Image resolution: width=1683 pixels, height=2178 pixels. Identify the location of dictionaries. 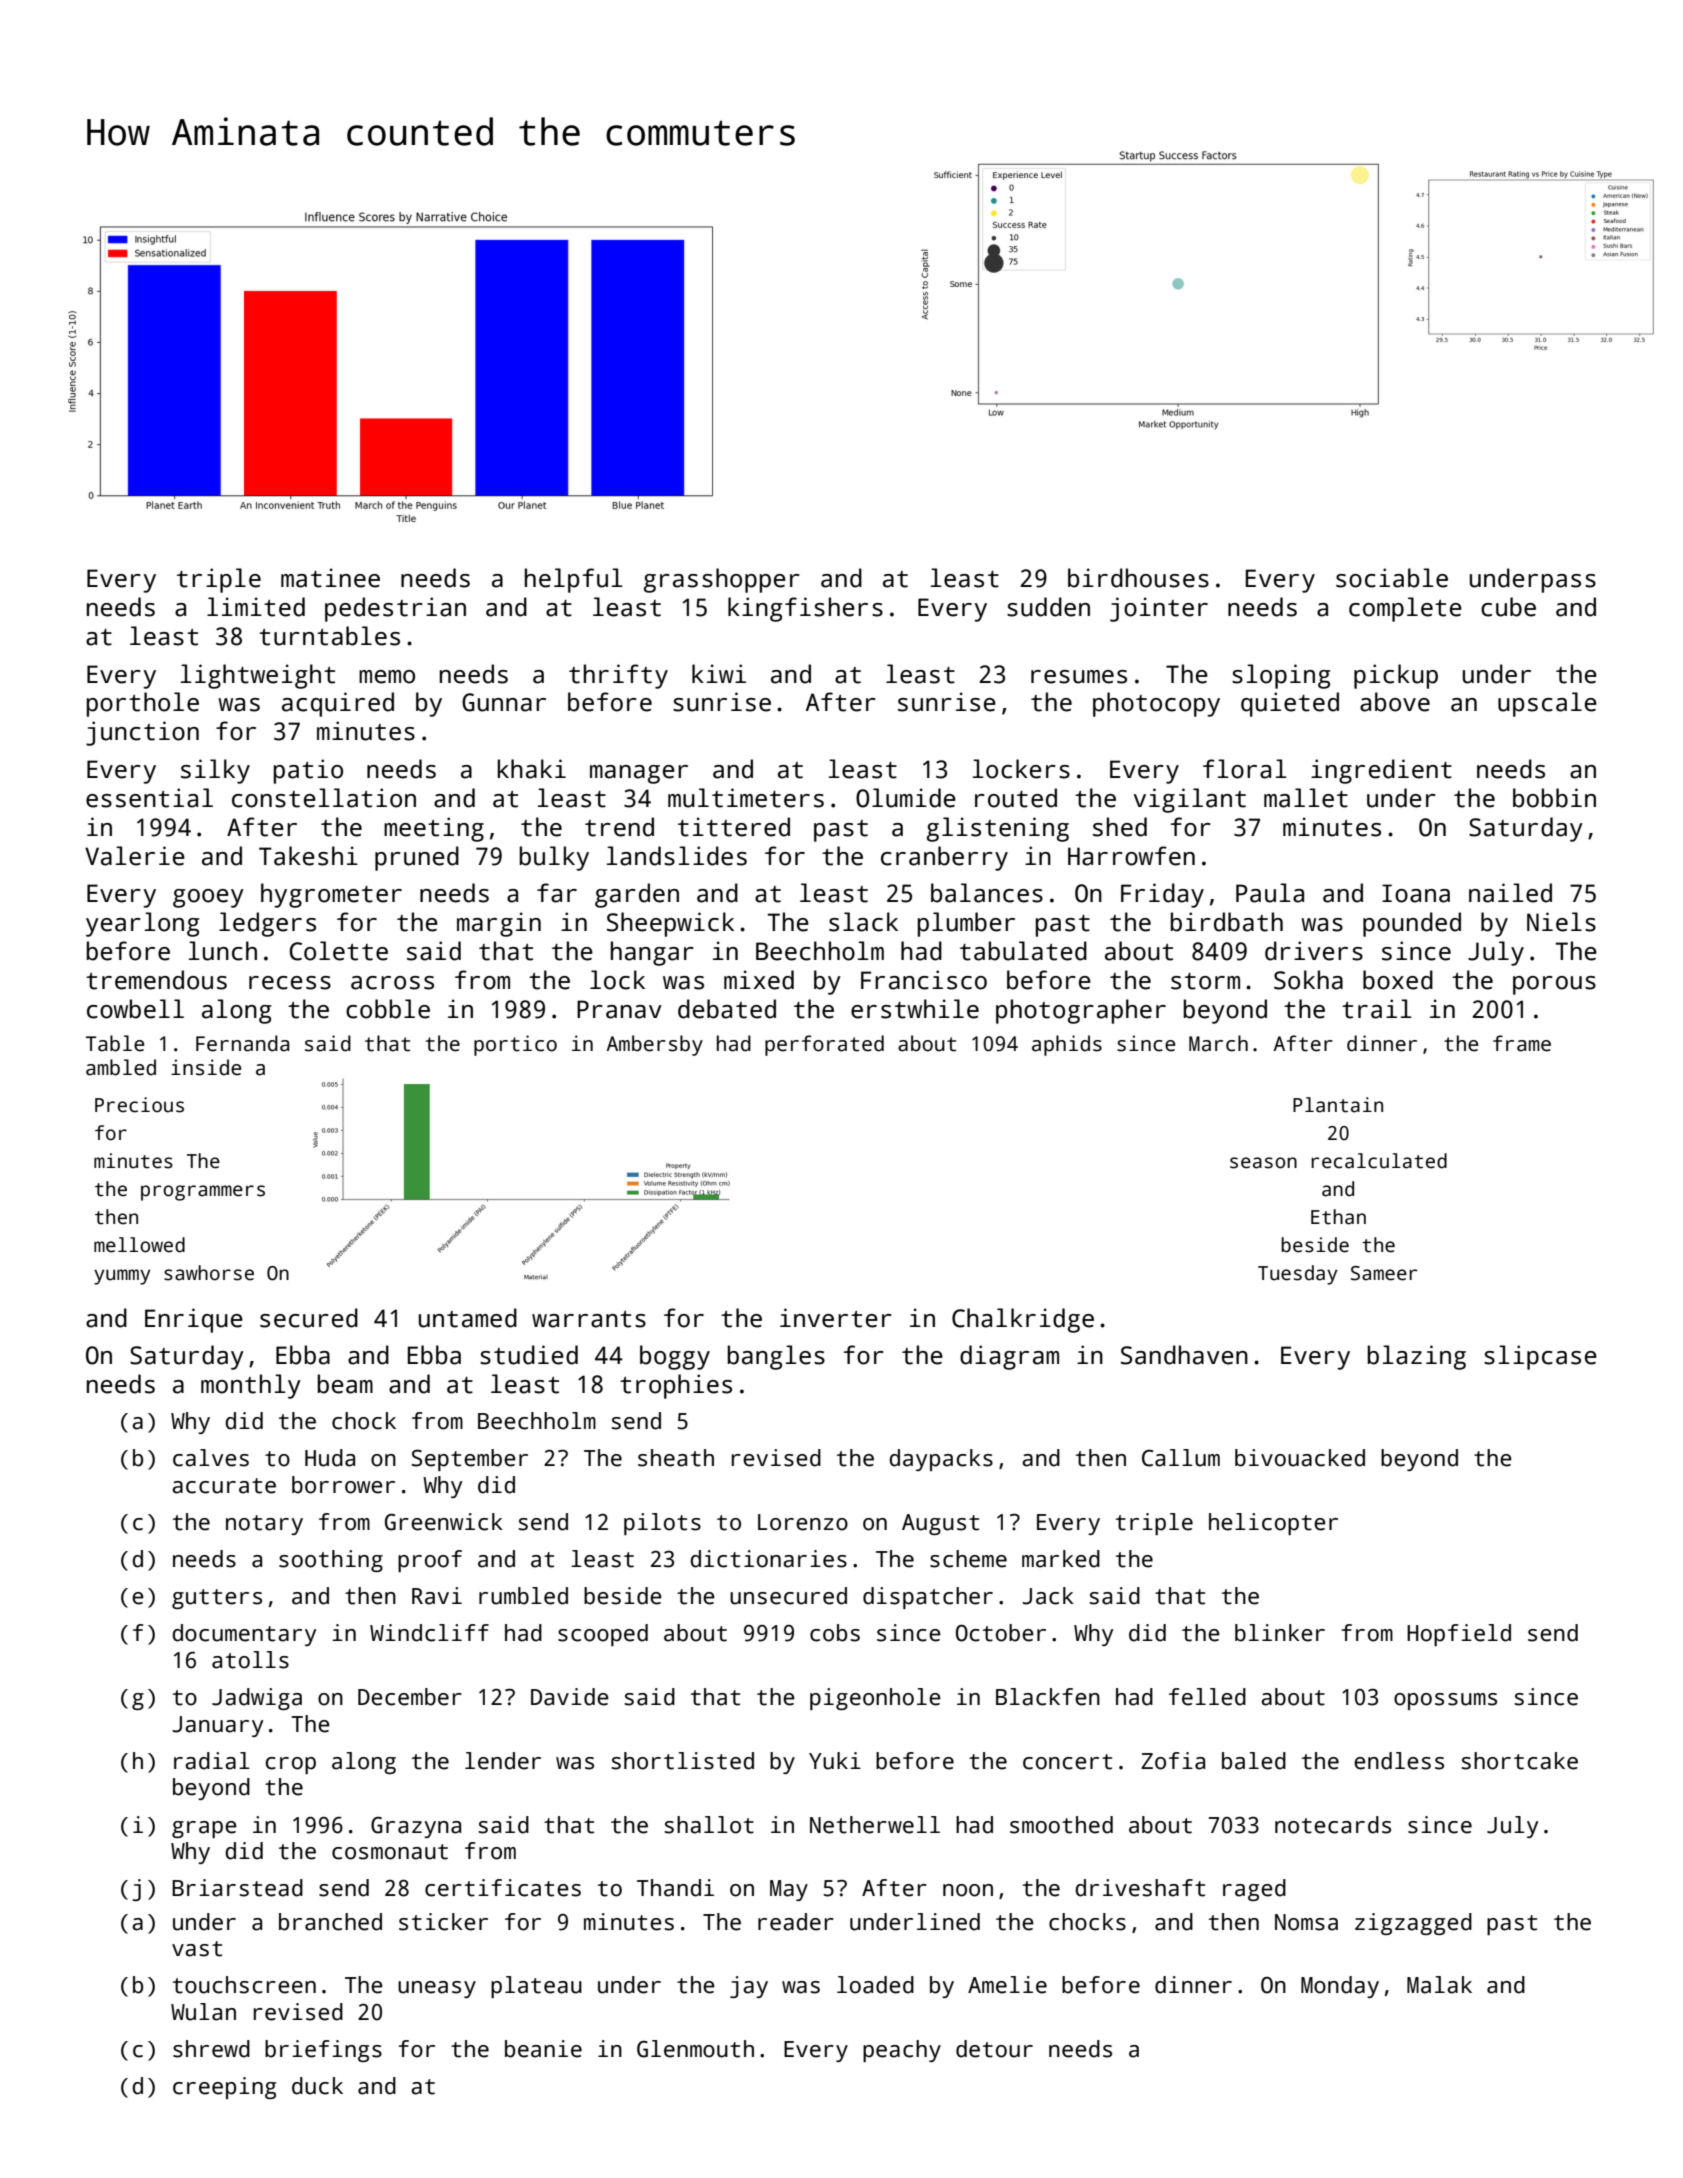
(768, 1559).
